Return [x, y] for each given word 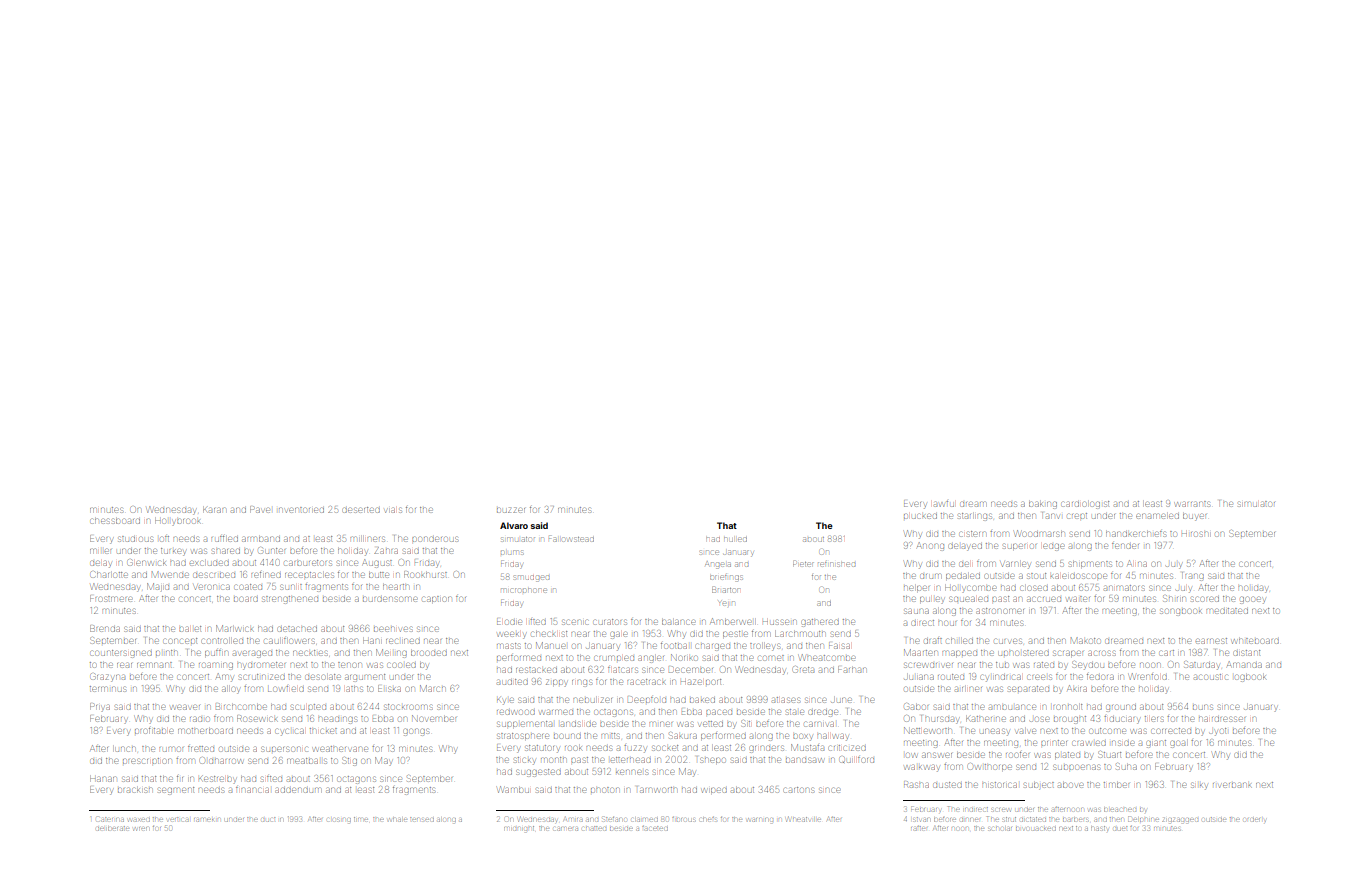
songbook [1181, 612]
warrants [1192, 504]
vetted [711, 724]
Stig [350, 761]
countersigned [121, 654]
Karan [214, 510]
